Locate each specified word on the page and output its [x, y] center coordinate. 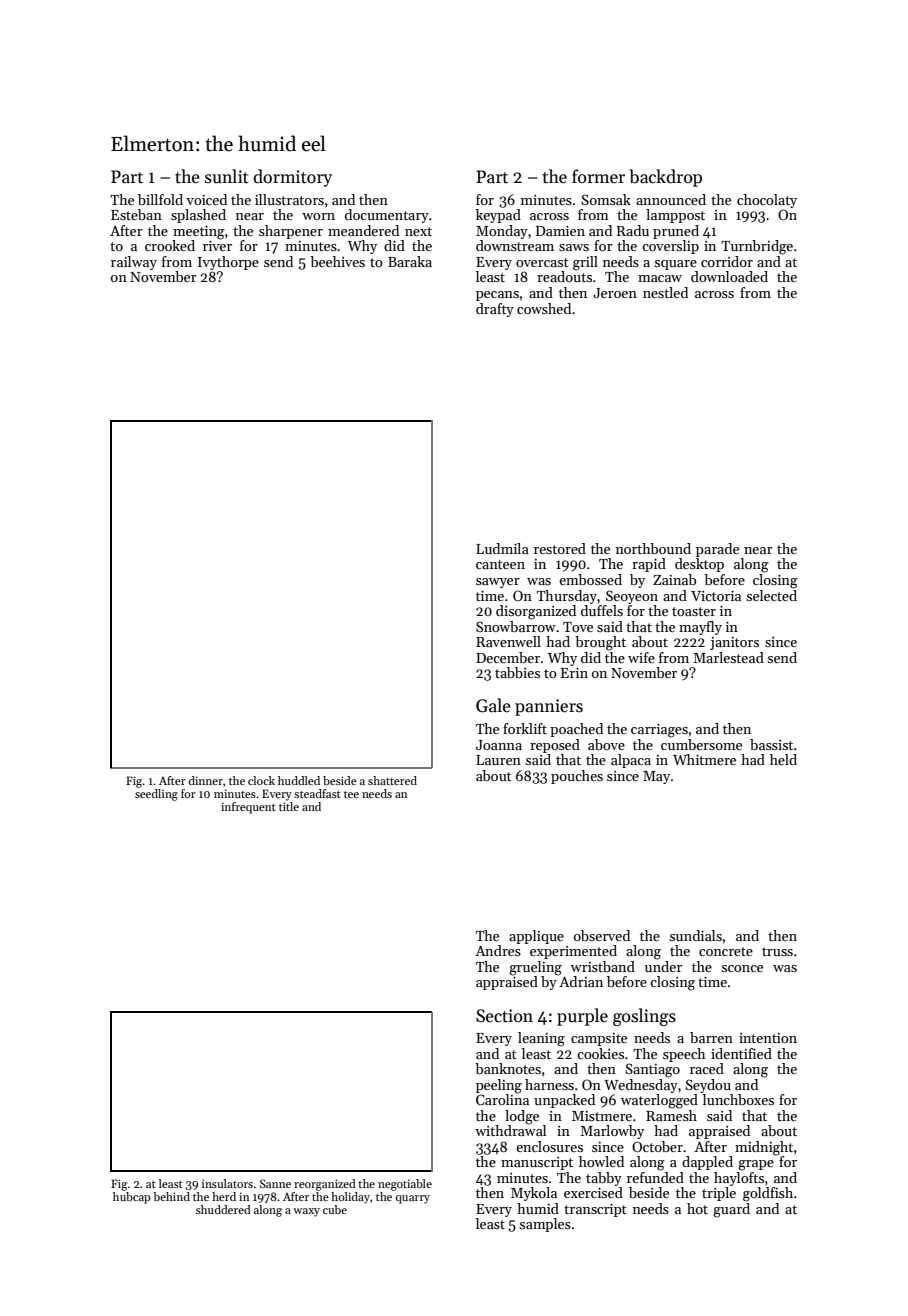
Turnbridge [757, 247]
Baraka [410, 261]
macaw [660, 278]
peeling [499, 1086]
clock [261, 780]
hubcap [132, 1198]
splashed [198, 216]
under [663, 966]
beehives [337, 261]
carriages [659, 731]
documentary [387, 216]
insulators [227, 1183]
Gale [493, 705]
